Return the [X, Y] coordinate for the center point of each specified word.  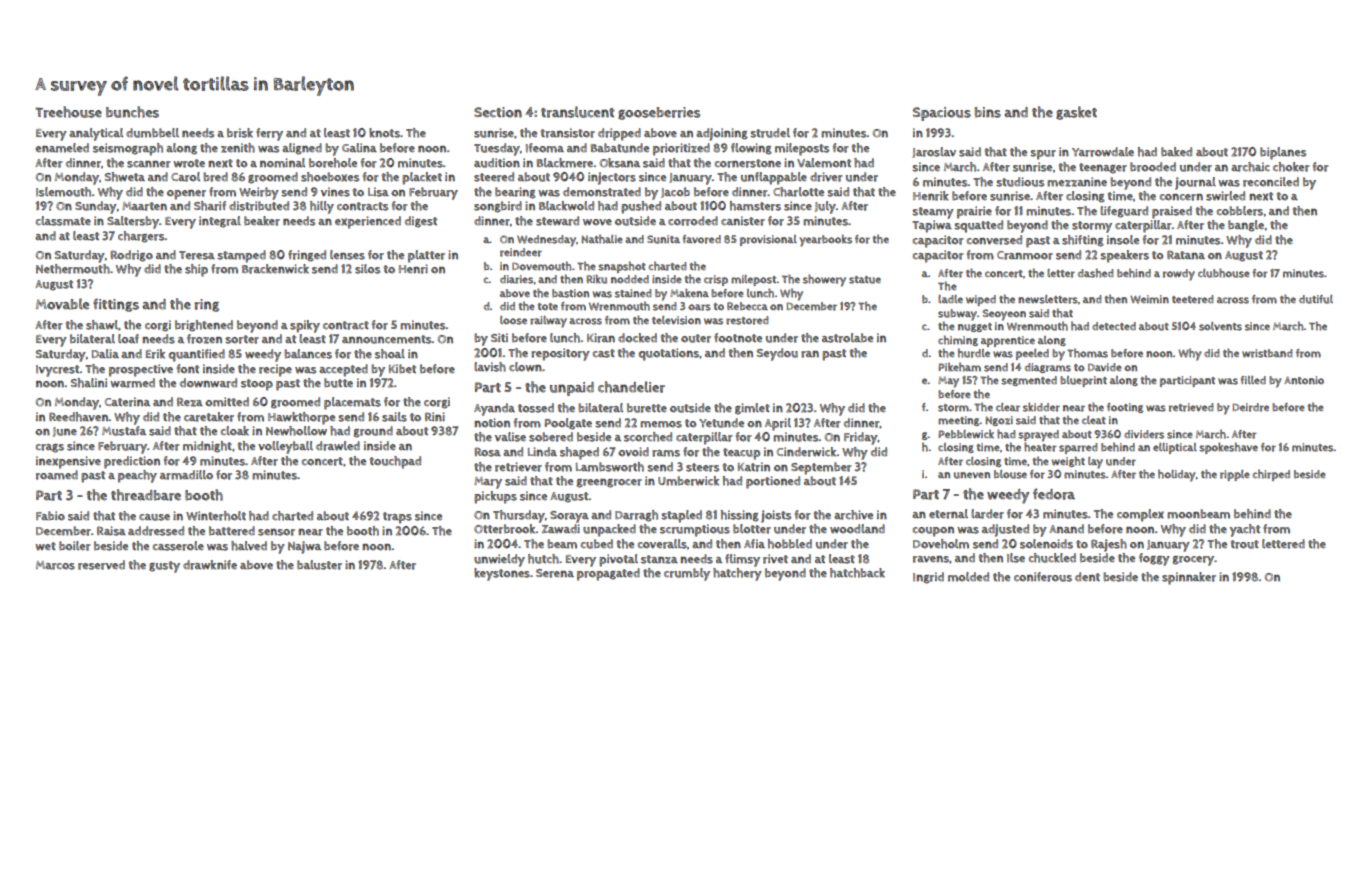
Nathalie [602, 239]
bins [988, 112]
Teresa [197, 255]
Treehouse [68, 112]
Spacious [942, 114]
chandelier [631, 387]
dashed [1096, 273]
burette [647, 408]
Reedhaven [79, 417]
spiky [305, 326]
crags [50, 448]
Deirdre [1251, 407]
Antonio [1304, 380]
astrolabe [847, 338]
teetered [1193, 299]
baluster [319, 565]
